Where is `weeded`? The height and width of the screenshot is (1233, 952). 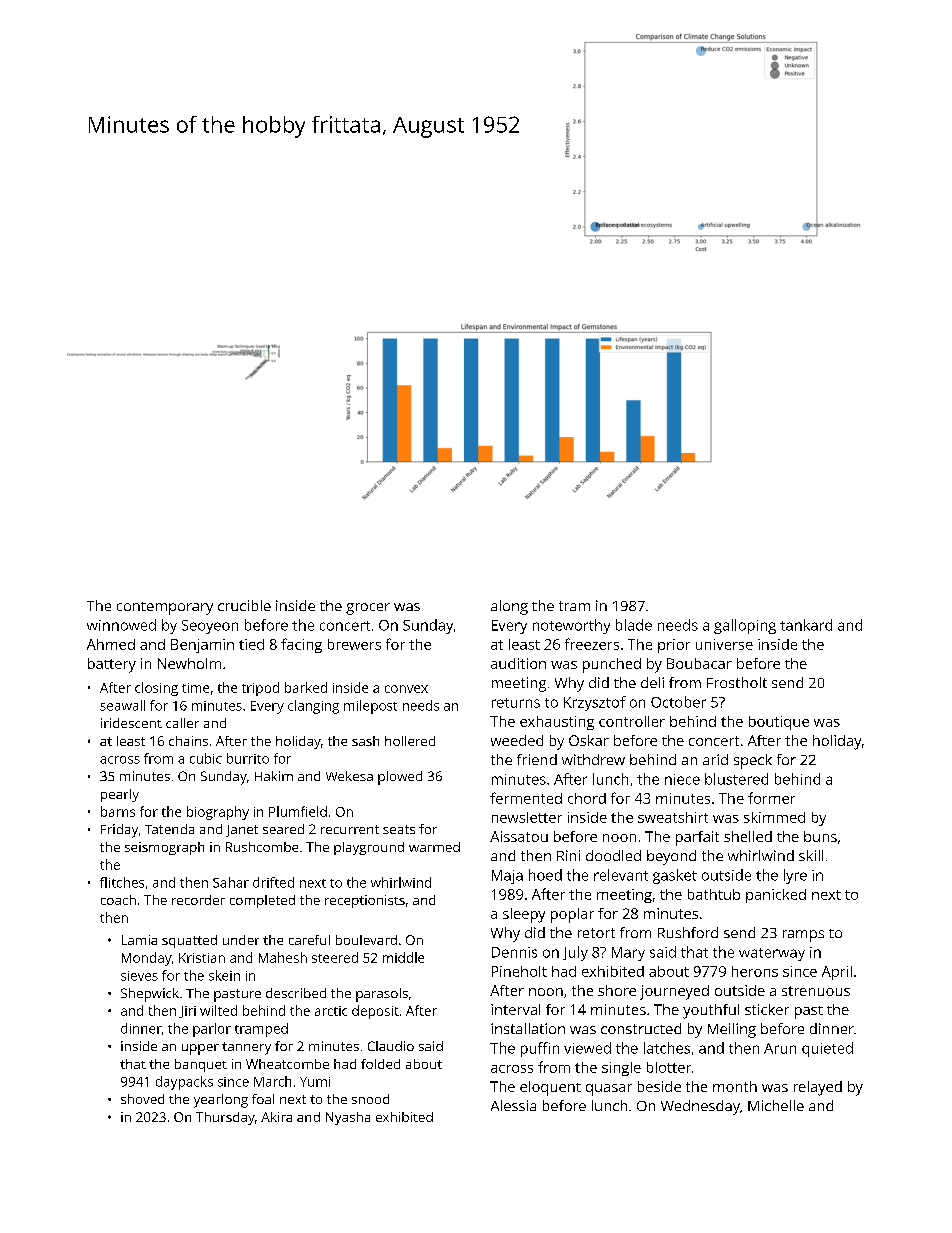 weeded is located at coordinates (517, 740).
